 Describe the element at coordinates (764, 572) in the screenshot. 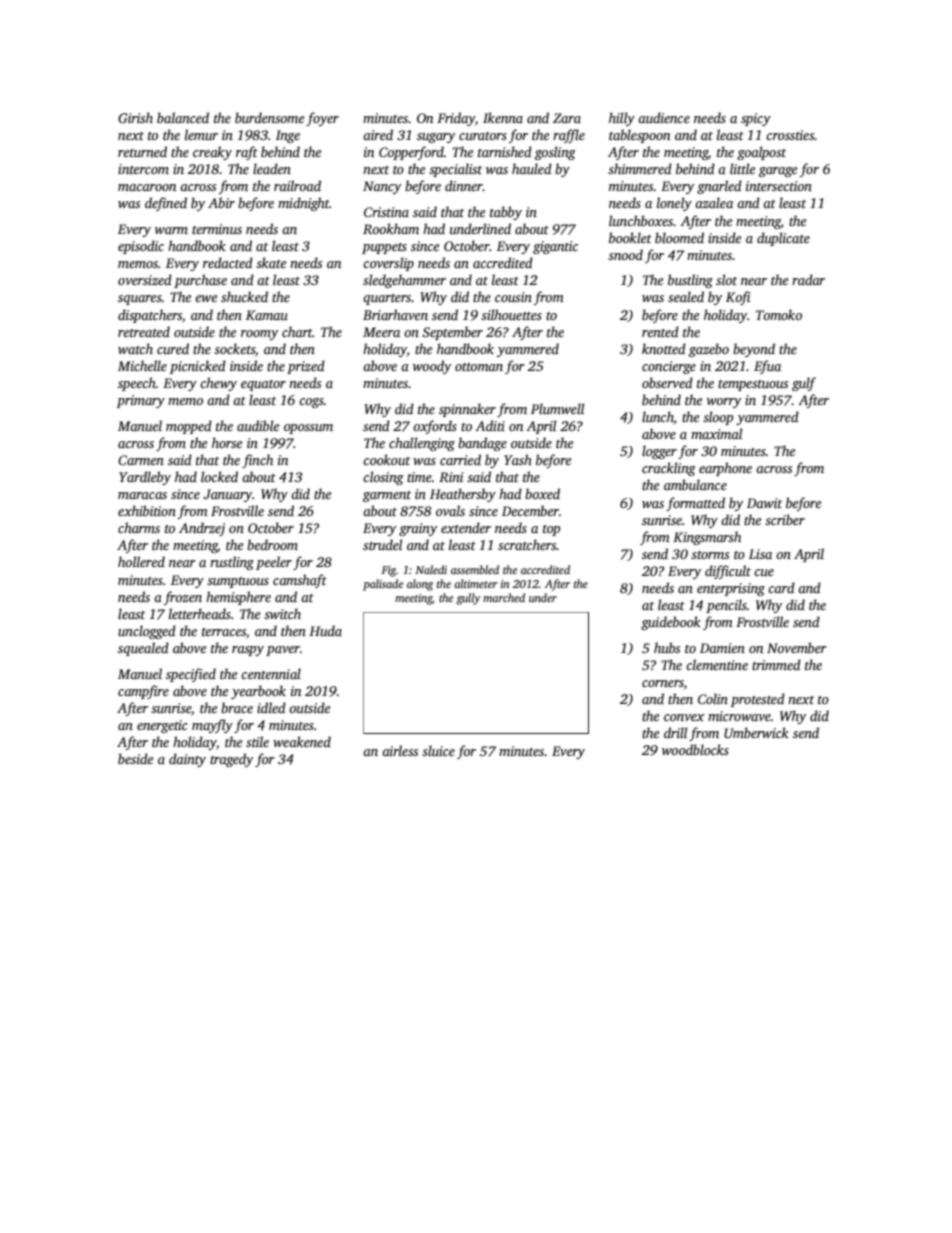

I see `cue` at that location.
